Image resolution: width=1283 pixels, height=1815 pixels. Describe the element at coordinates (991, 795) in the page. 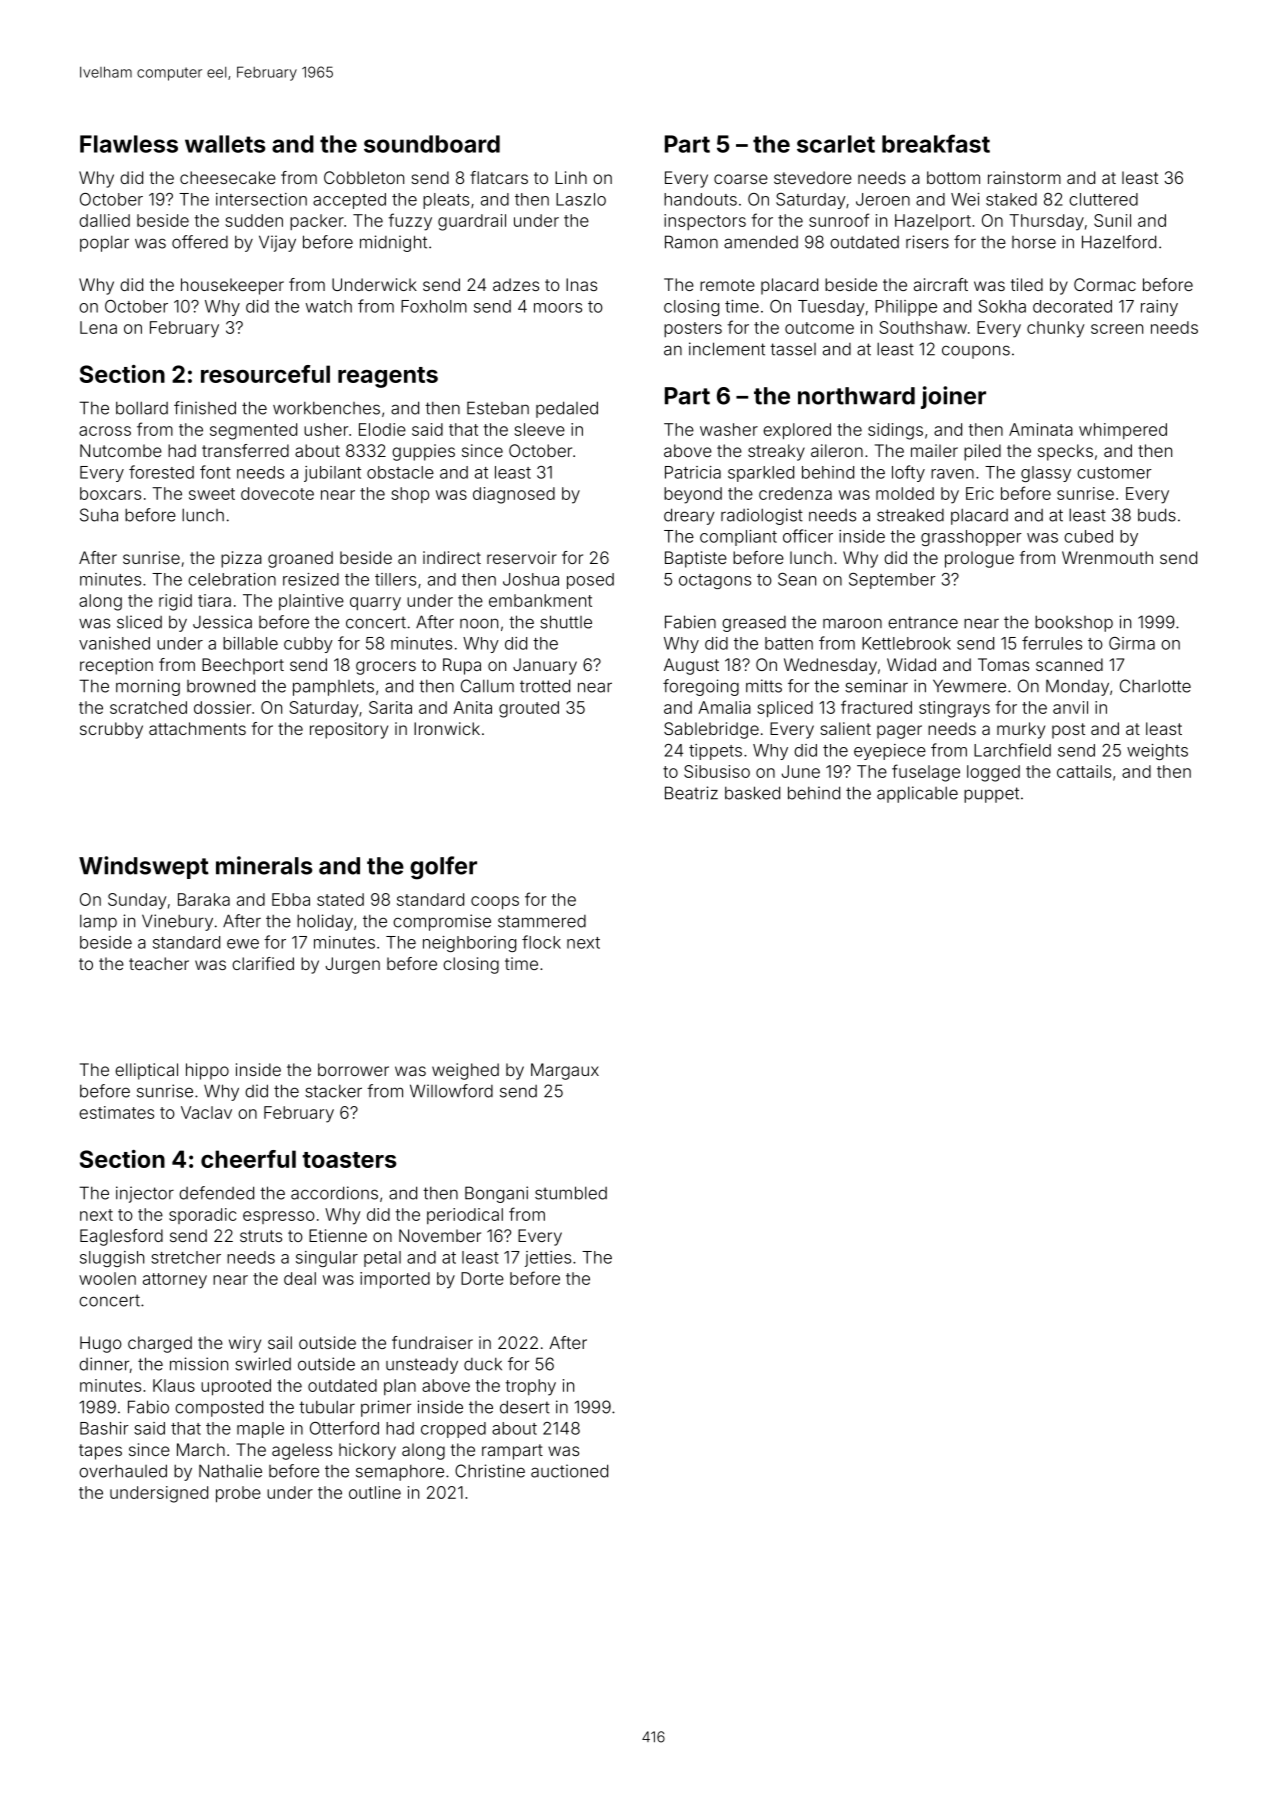

I see `puppet` at that location.
